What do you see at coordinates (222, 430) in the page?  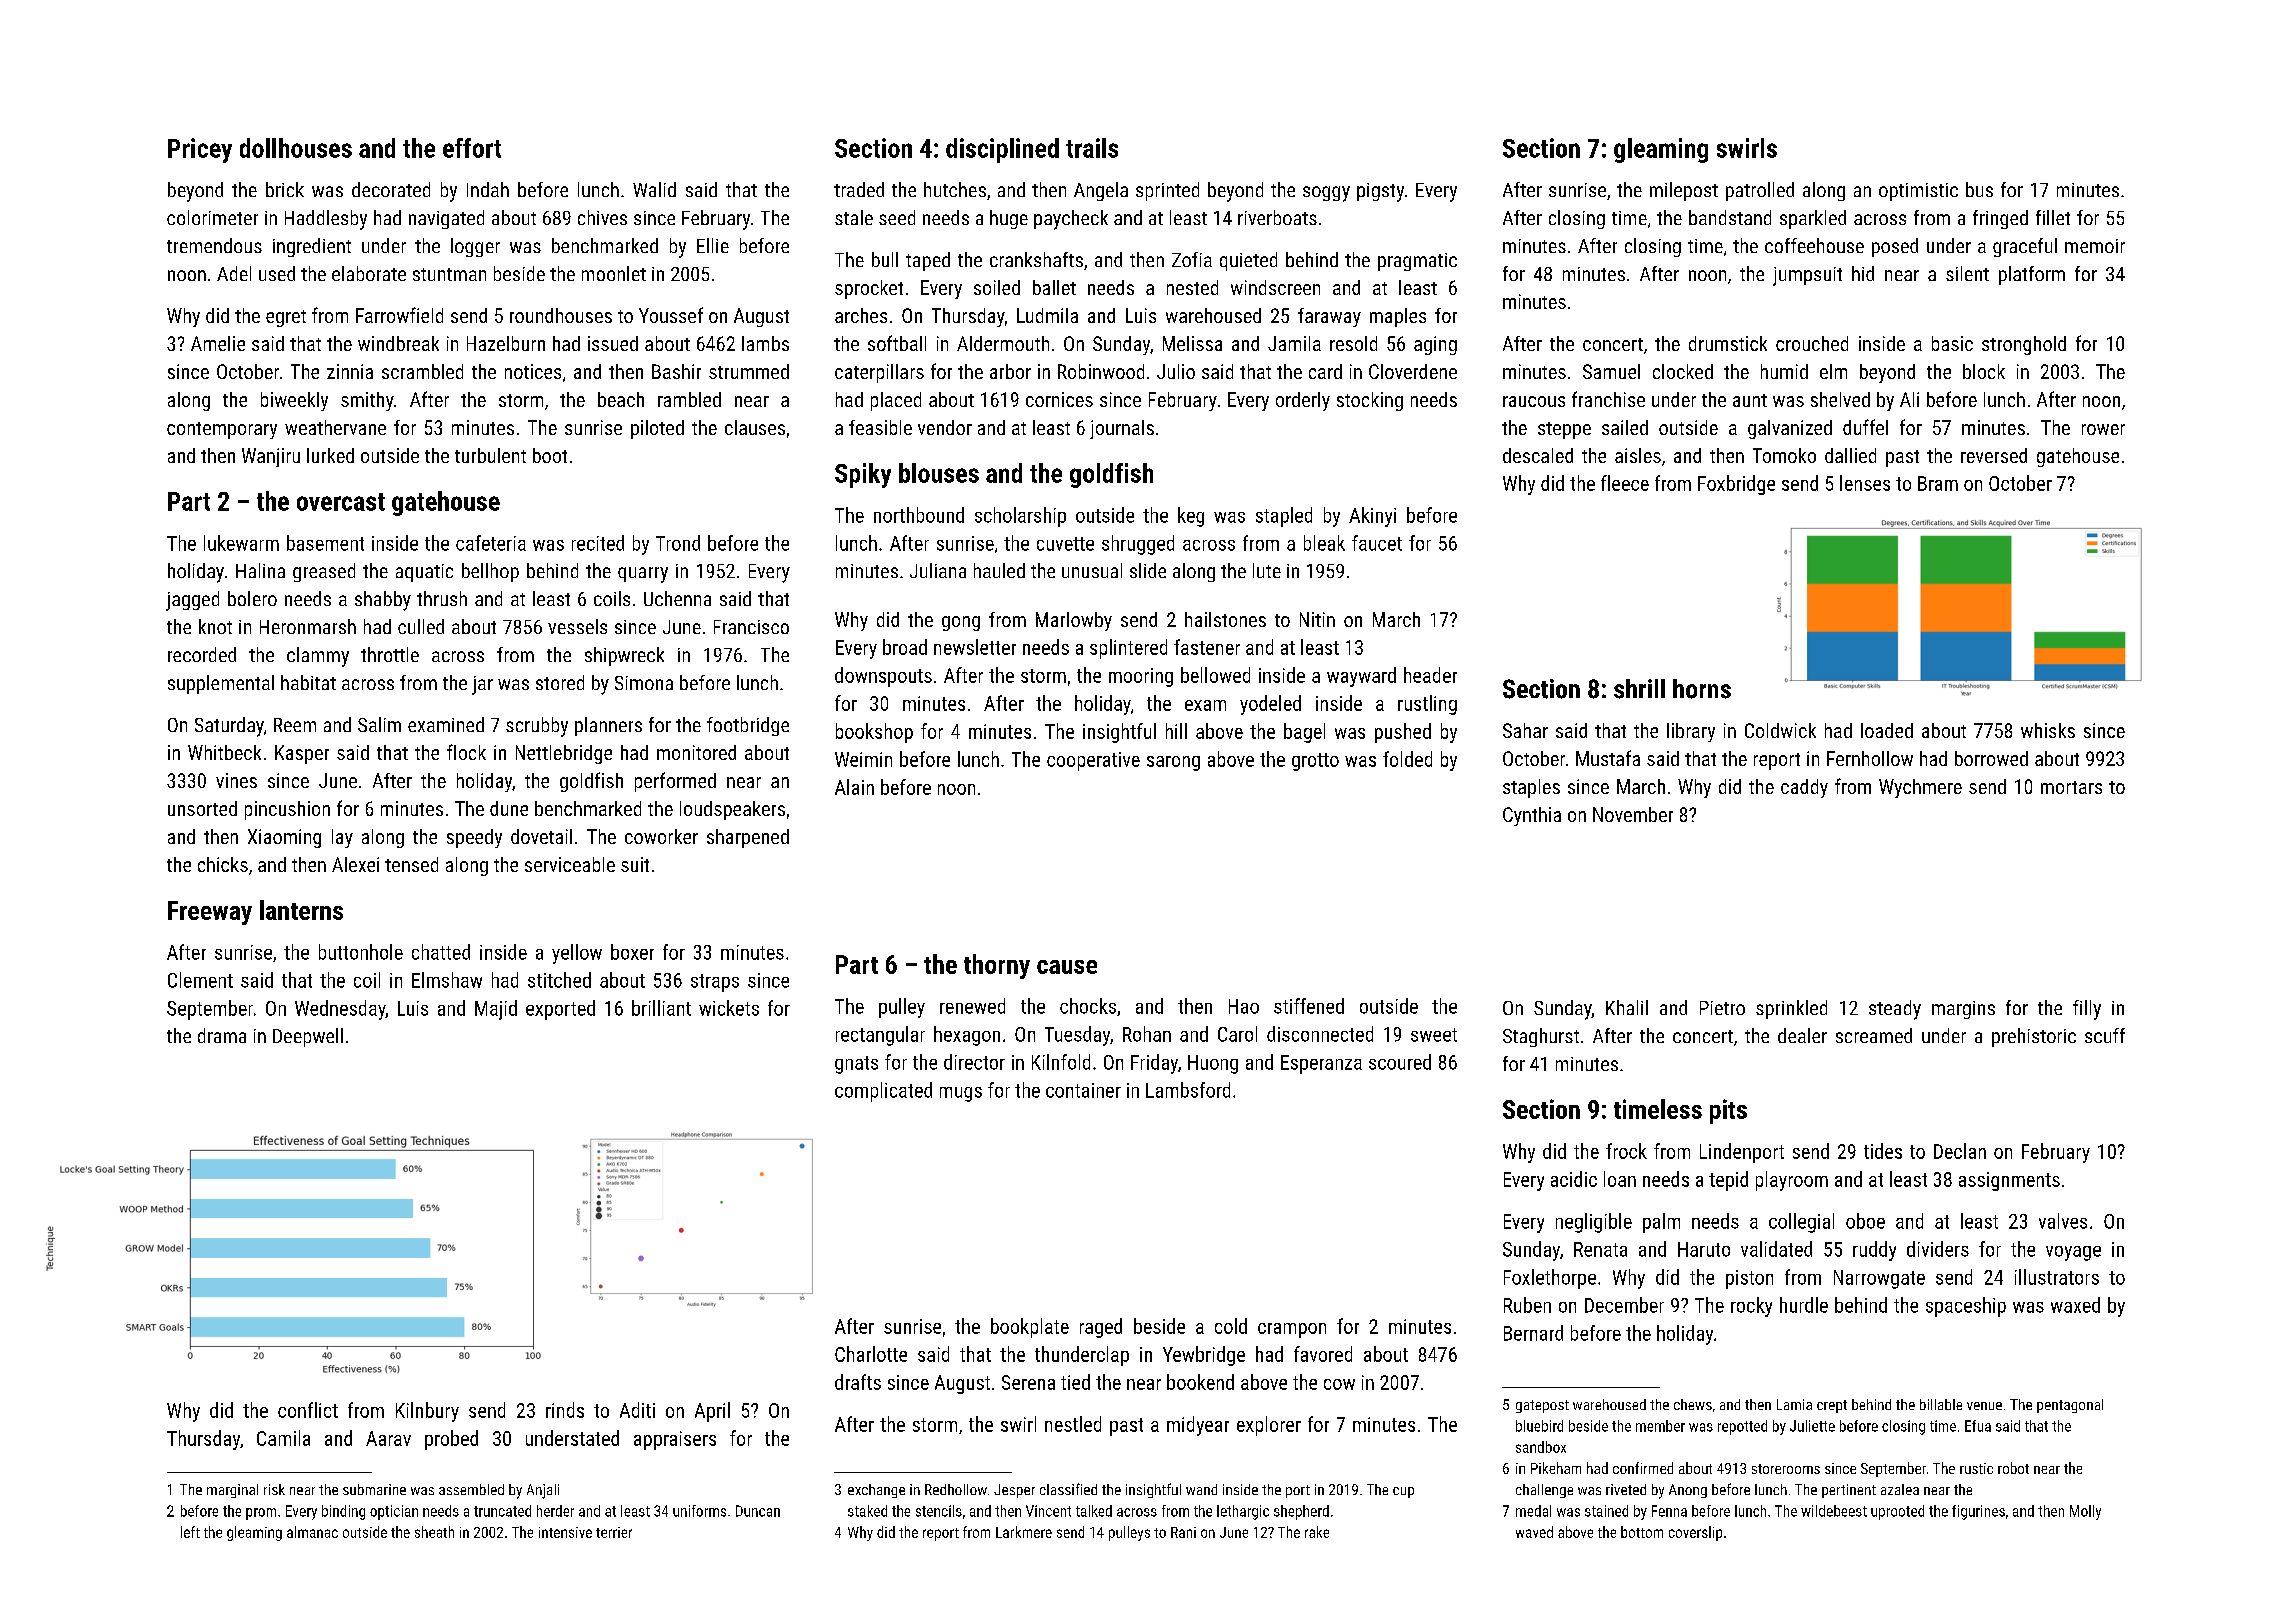 I see `contemporary` at bounding box center [222, 430].
